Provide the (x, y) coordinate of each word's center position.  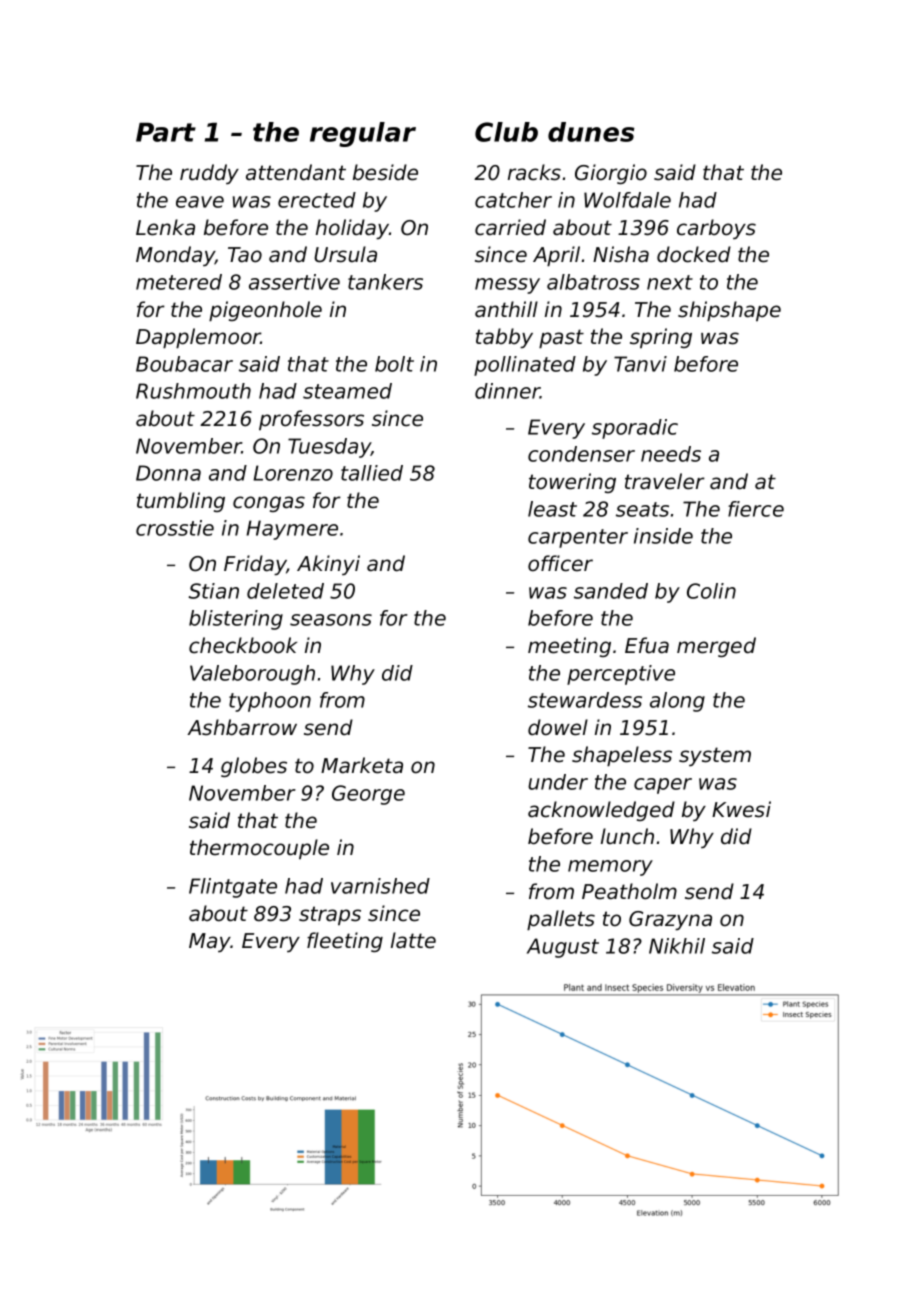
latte (413, 940)
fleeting (345, 942)
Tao (245, 255)
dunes (591, 132)
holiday (352, 229)
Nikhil (677, 946)
